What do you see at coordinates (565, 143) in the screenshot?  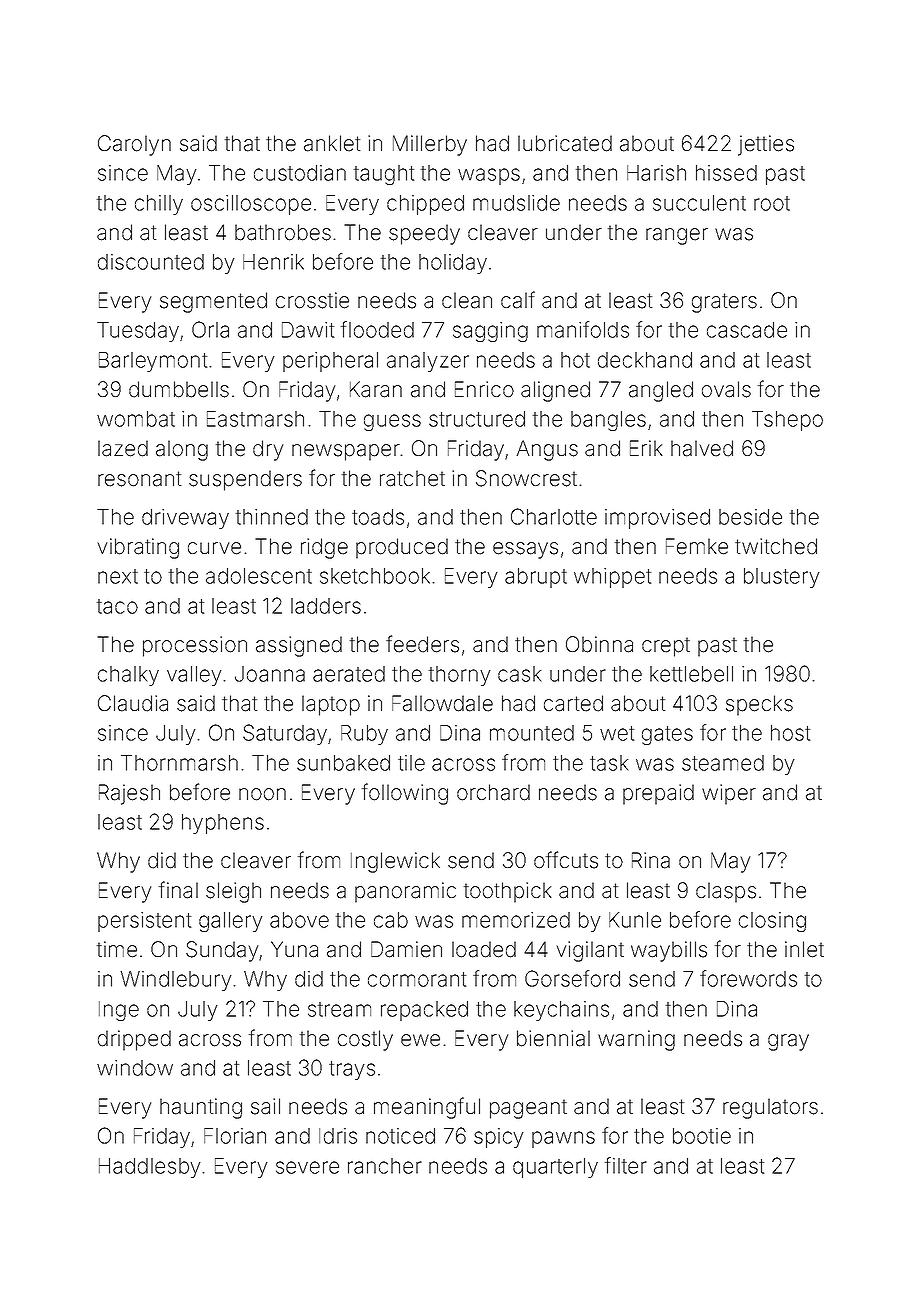 I see `lubricated` at bounding box center [565, 143].
